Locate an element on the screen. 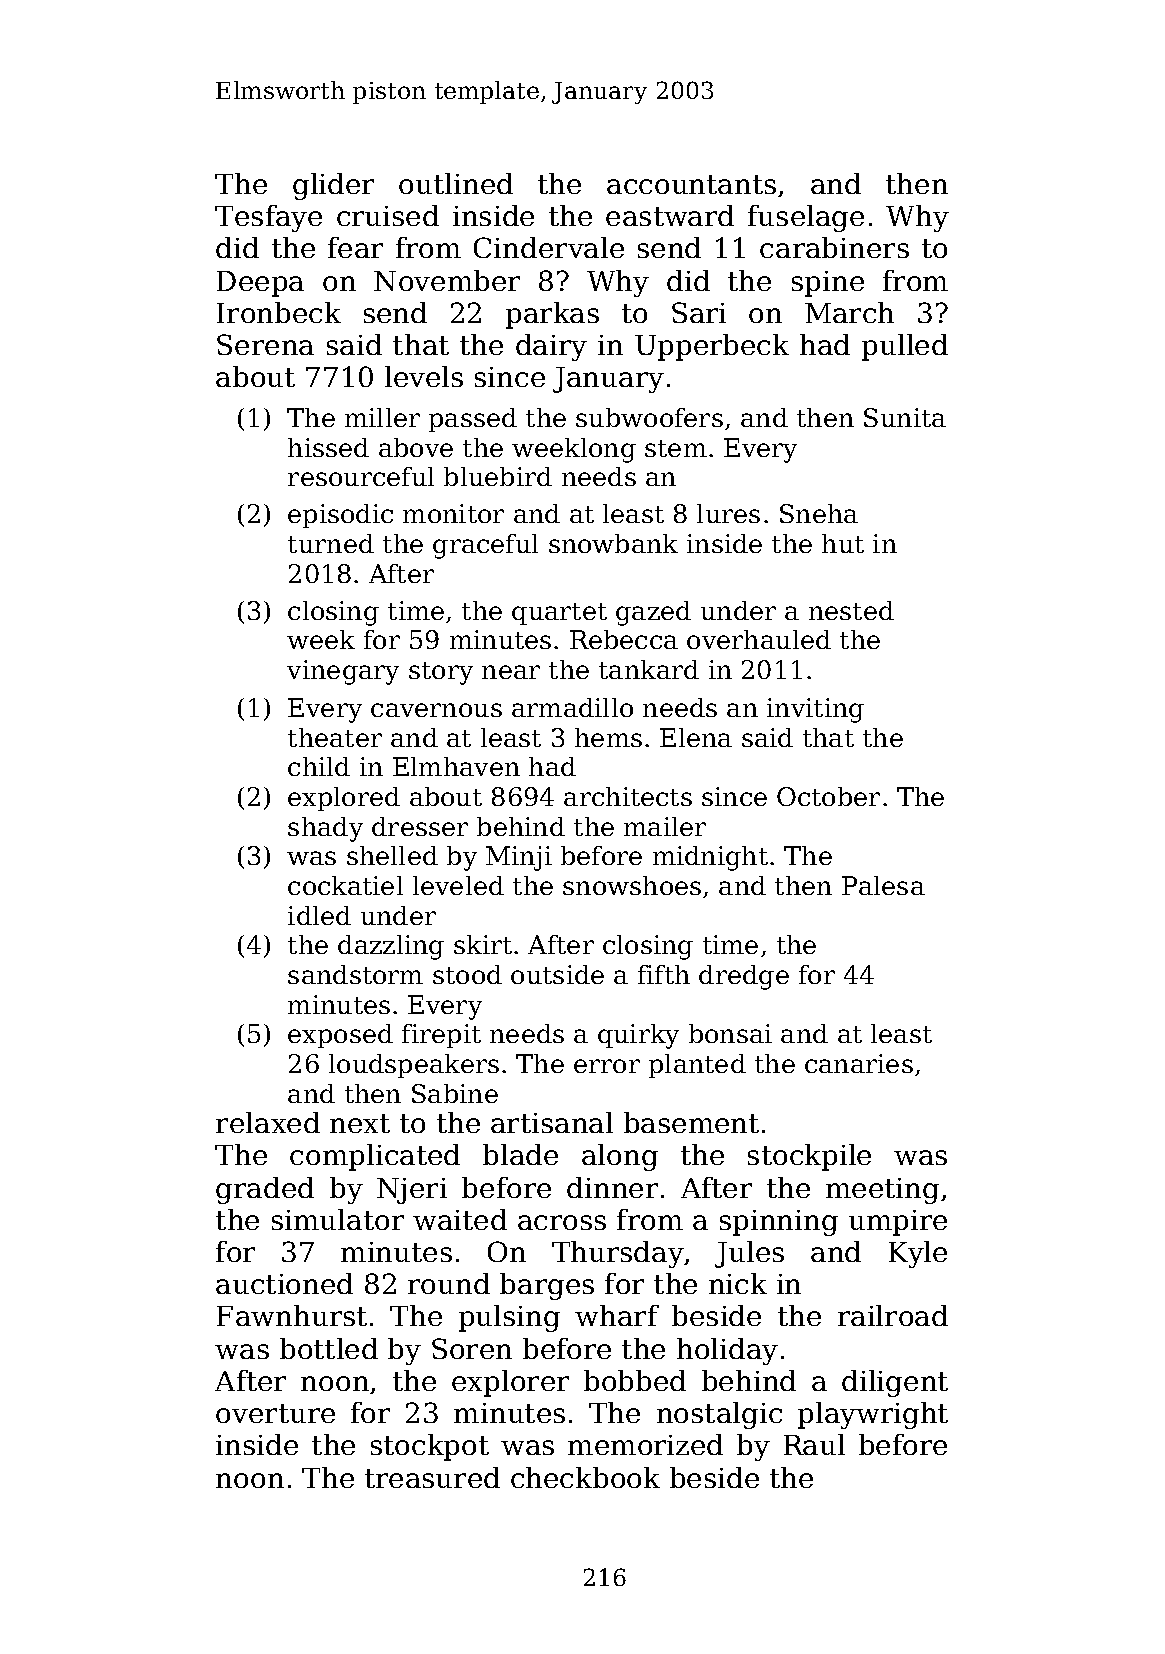 The image size is (1165, 1654). cavernous is located at coordinates (436, 710).
